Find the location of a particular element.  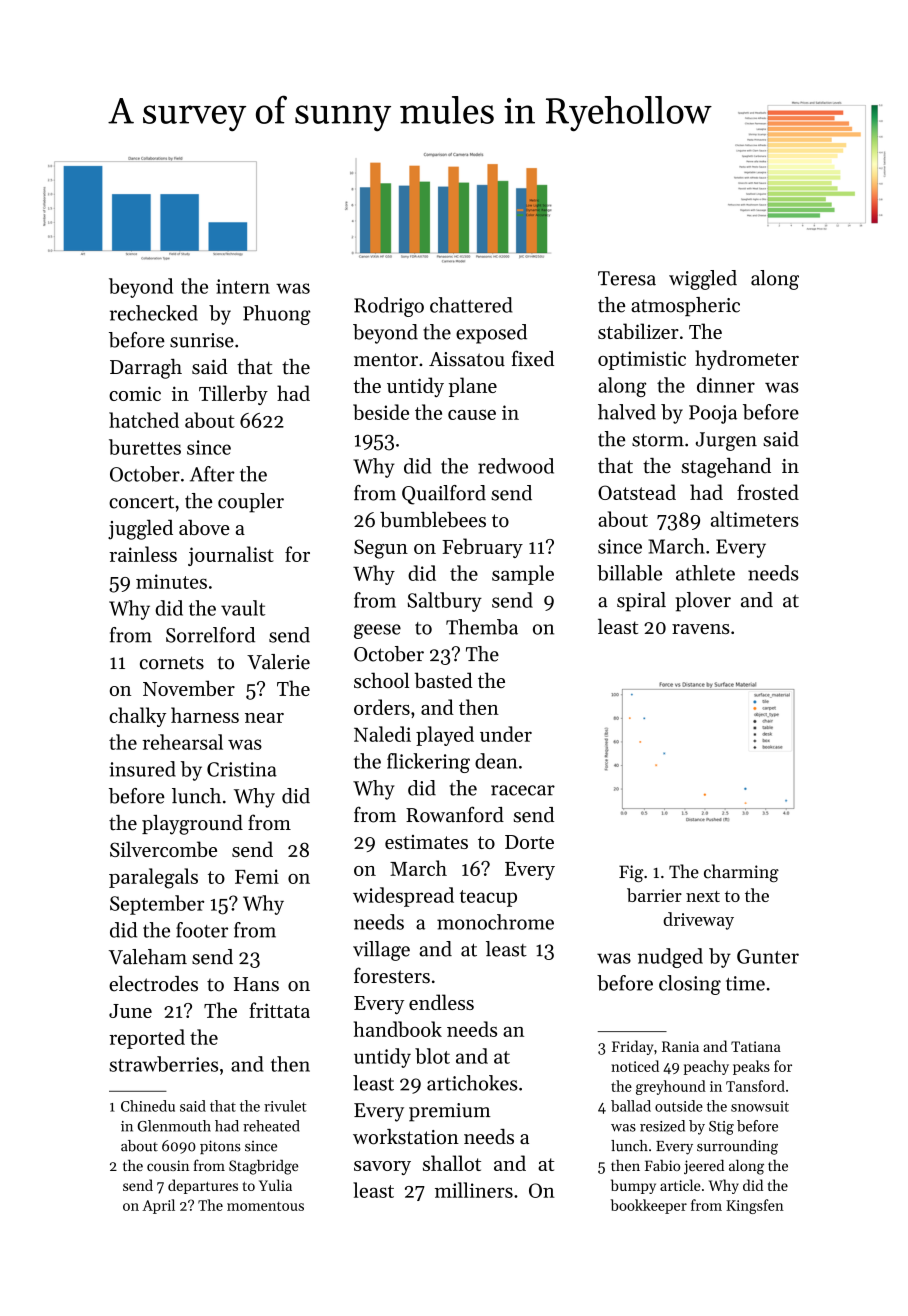

Rodrigo is located at coordinates (389, 307).
